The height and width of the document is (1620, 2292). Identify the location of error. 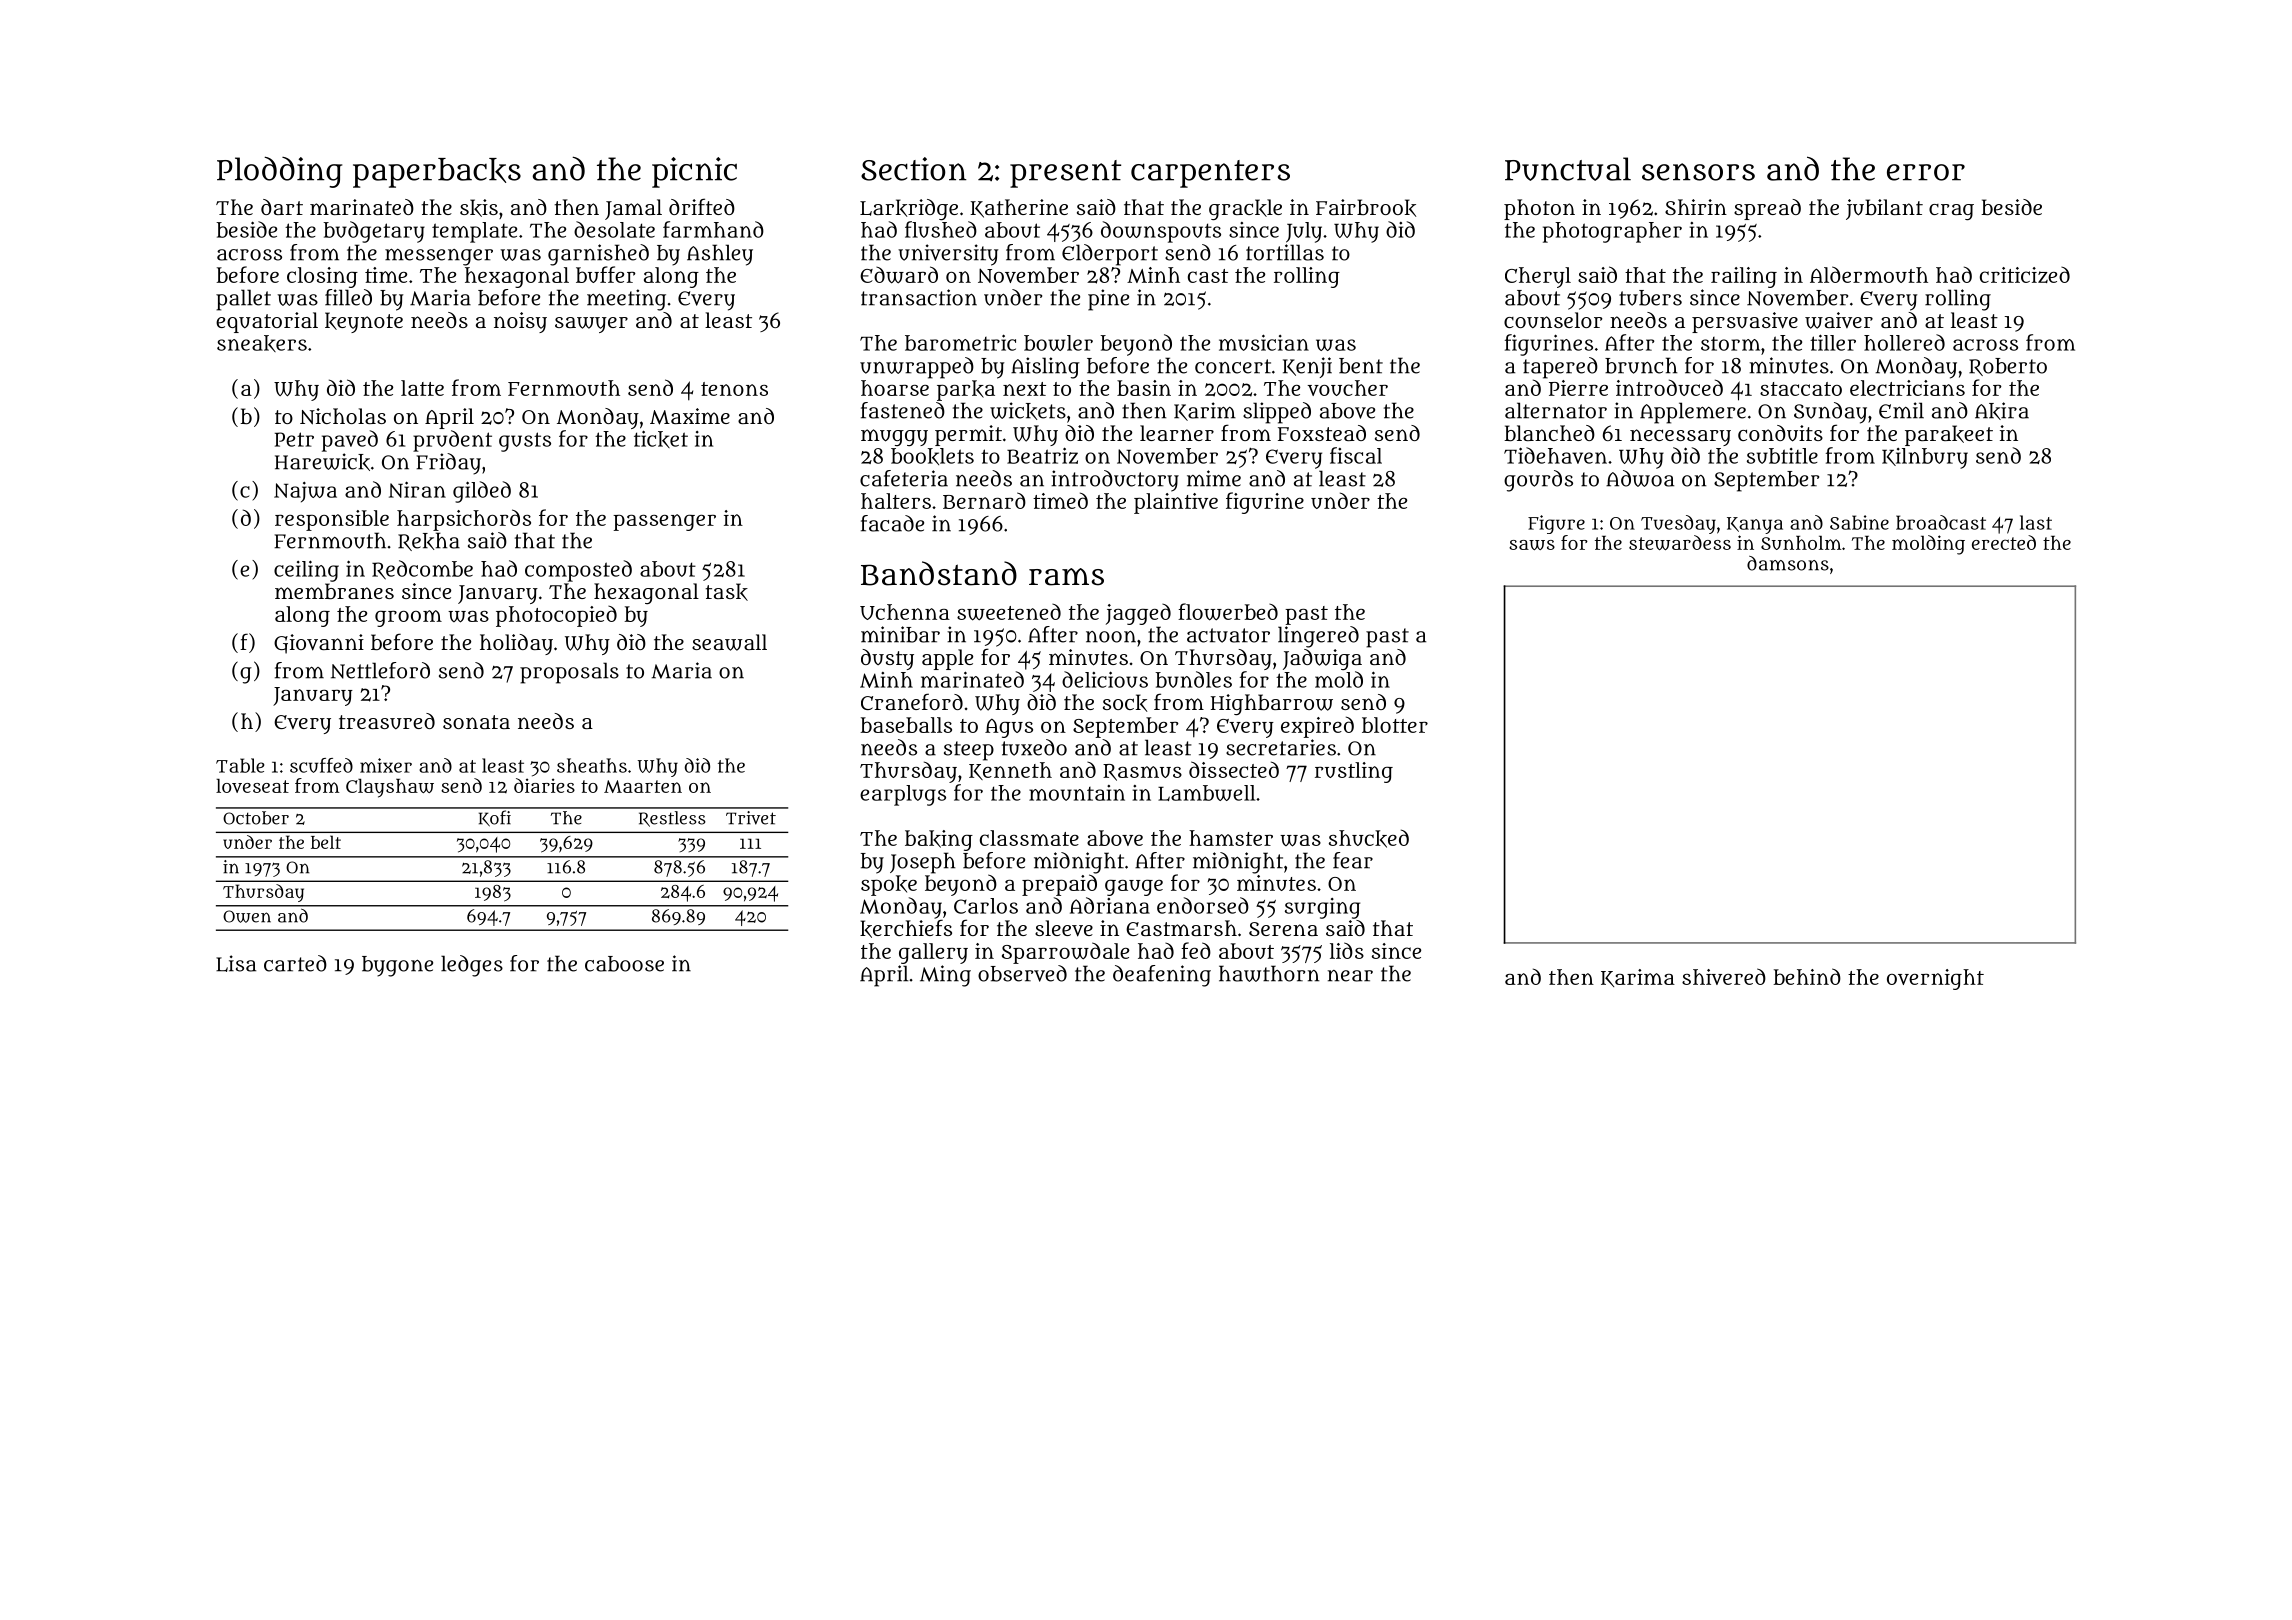
(1926, 172).
